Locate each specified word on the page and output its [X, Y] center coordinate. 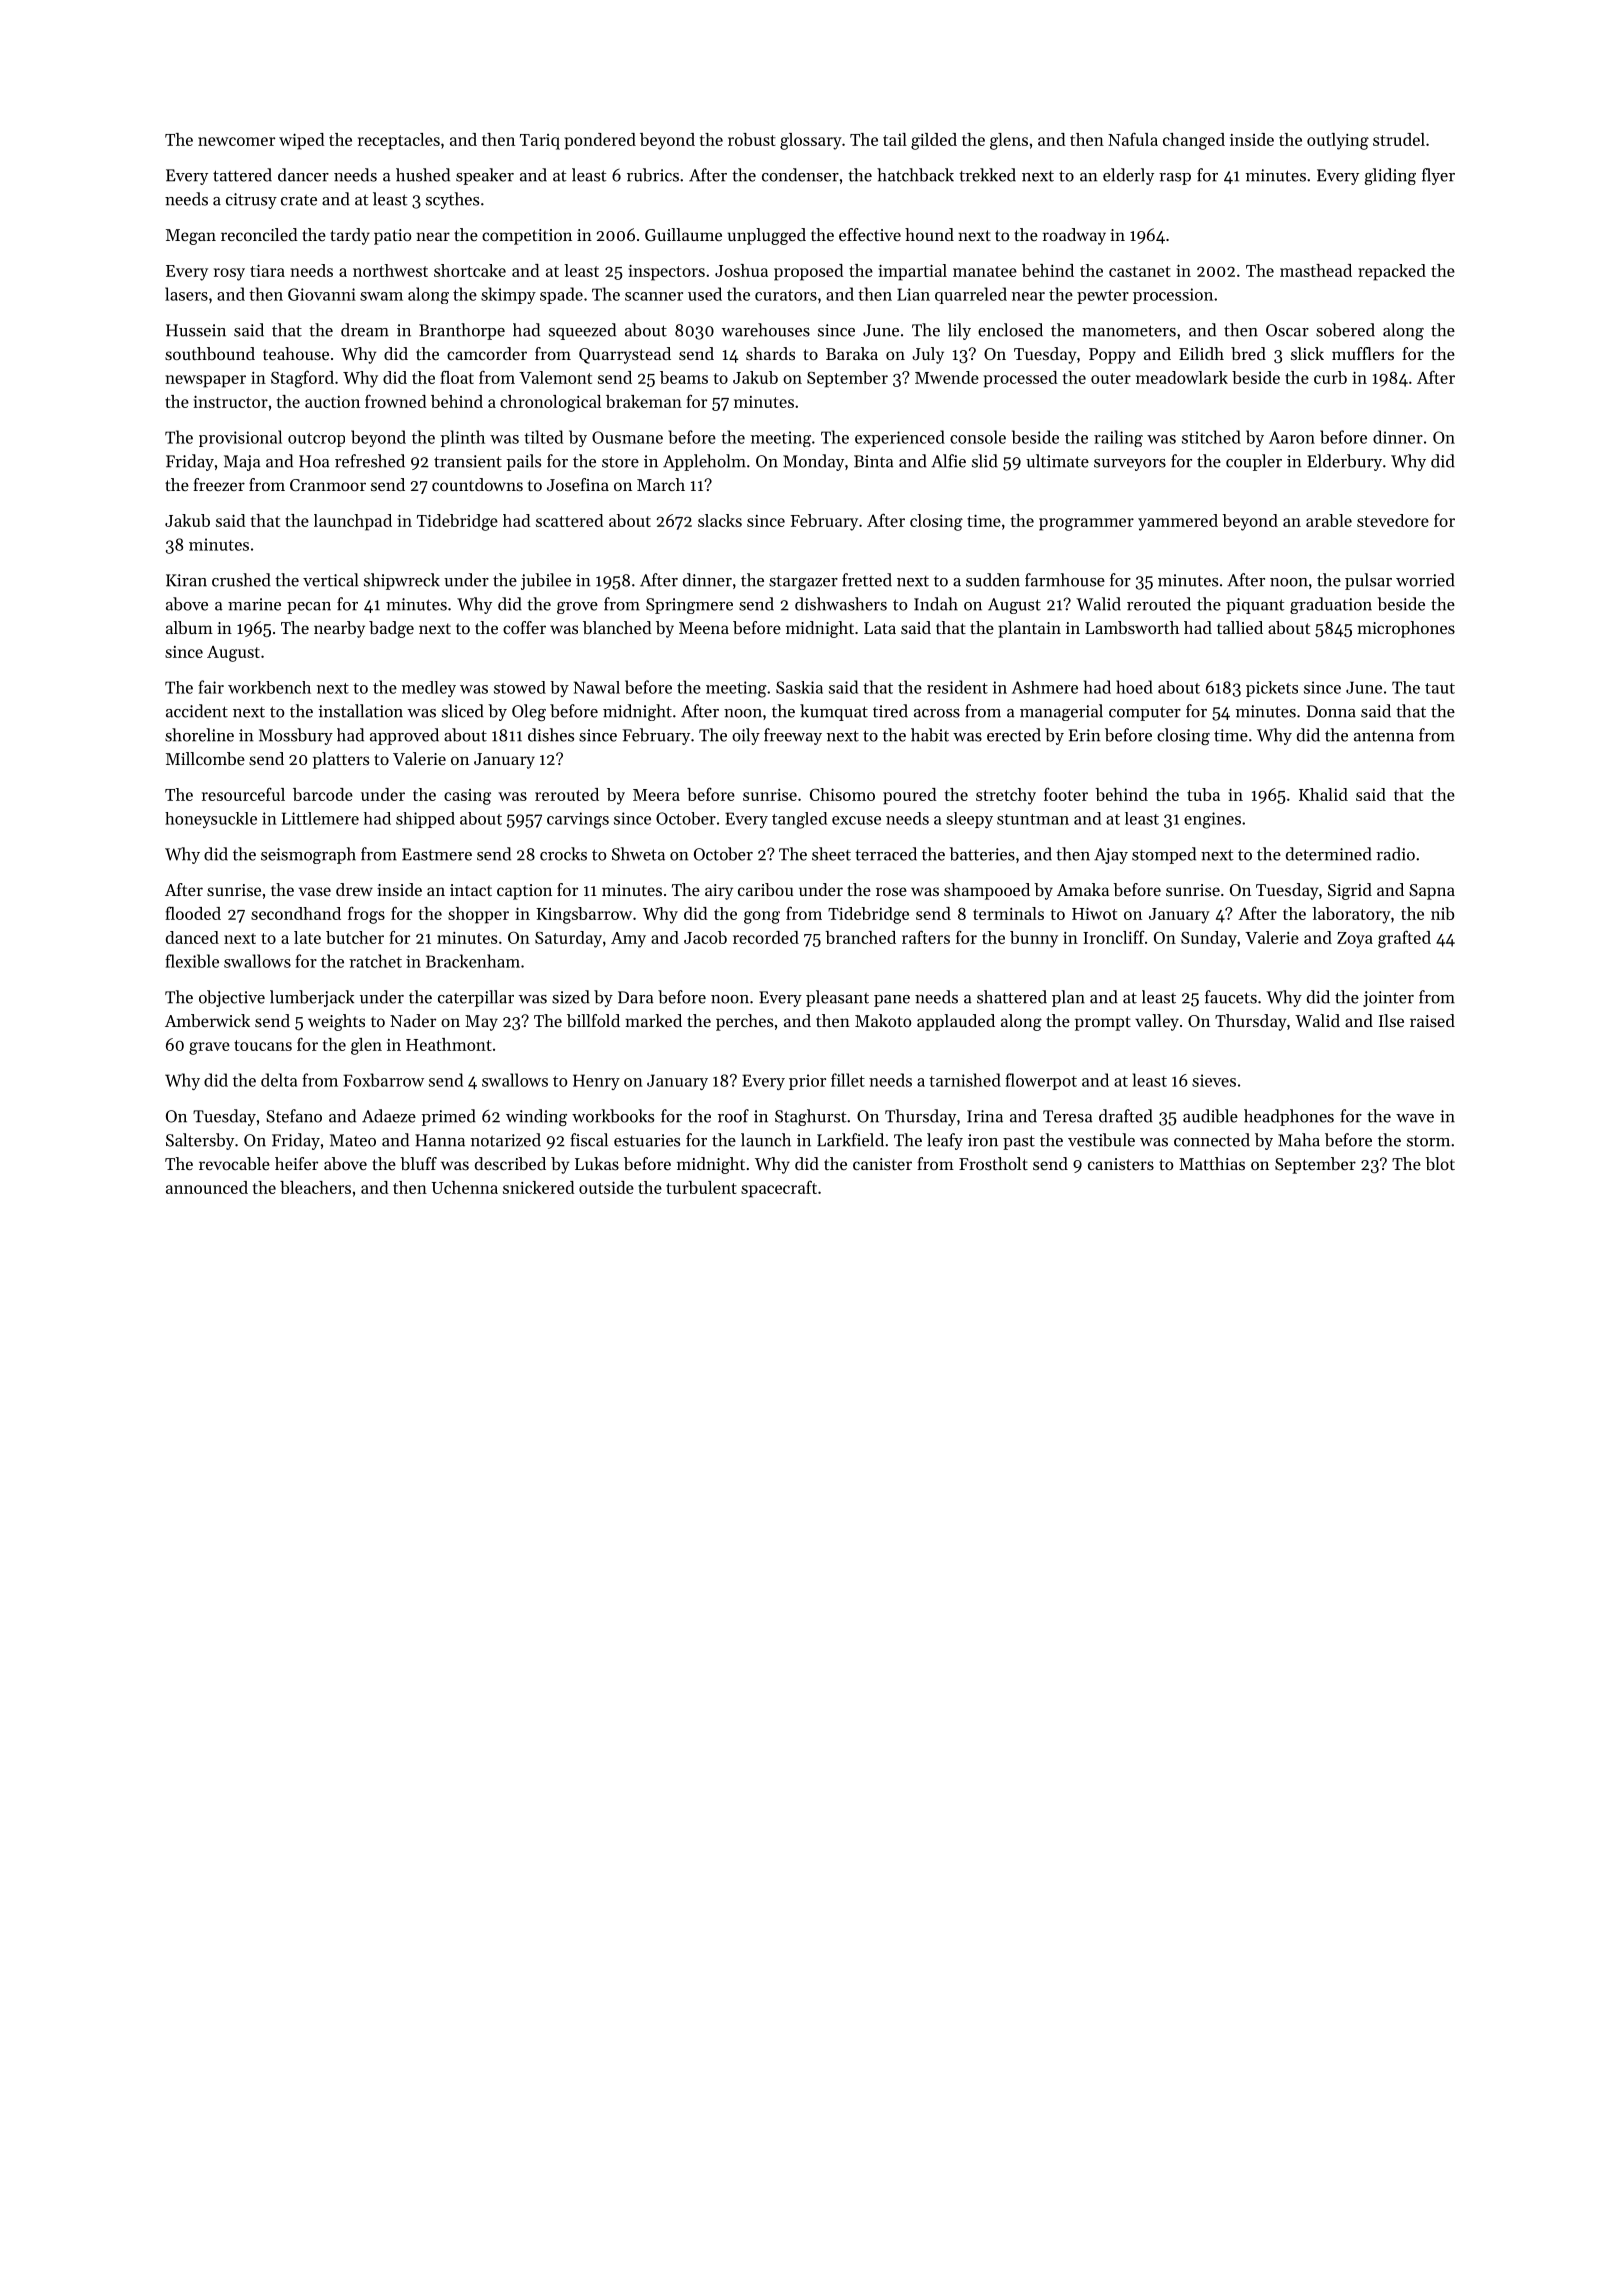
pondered [600, 141]
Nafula [1133, 139]
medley [429, 689]
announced [207, 1187]
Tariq [540, 142]
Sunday [1209, 939]
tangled [799, 820]
